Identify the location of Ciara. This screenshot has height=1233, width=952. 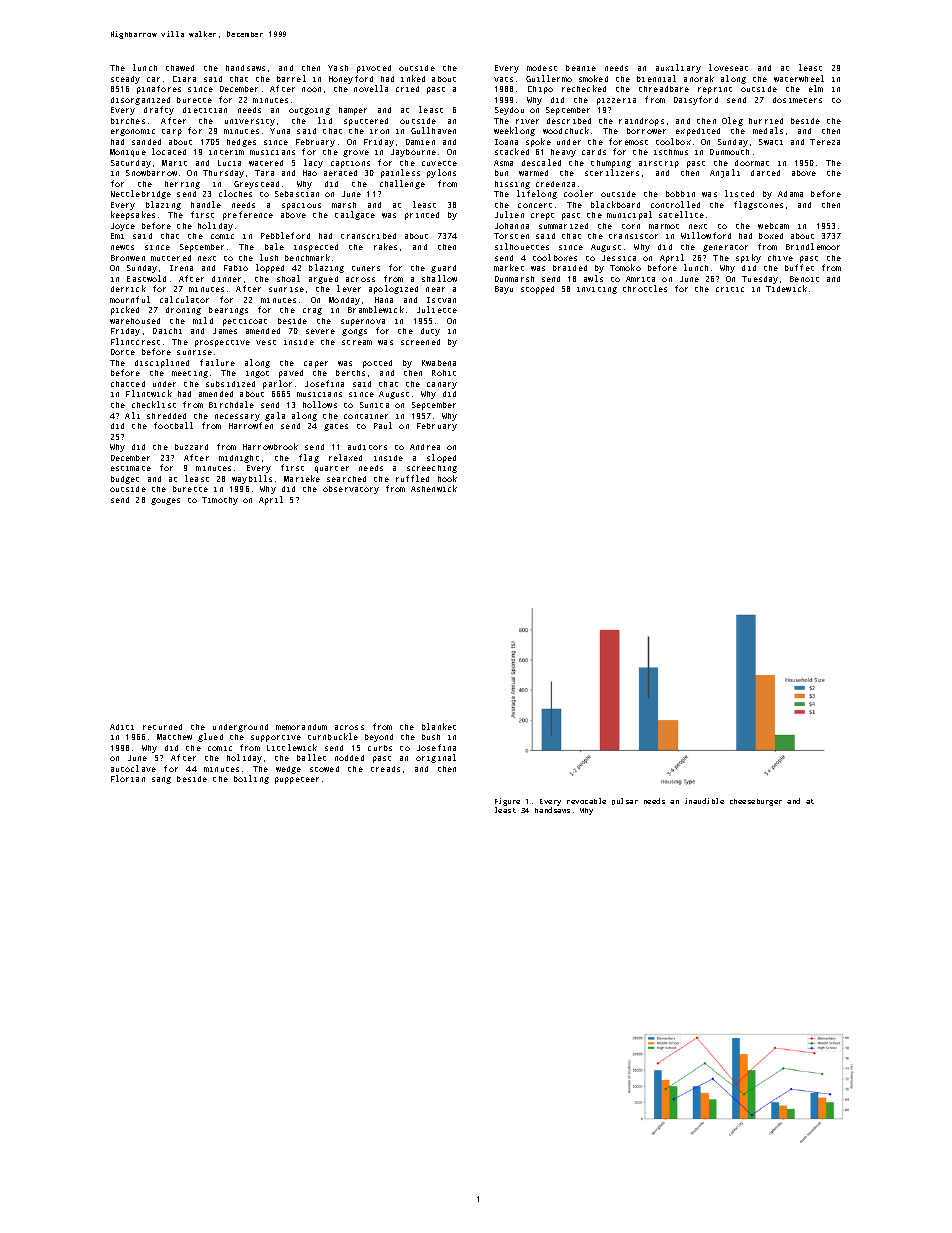
(184, 79).
